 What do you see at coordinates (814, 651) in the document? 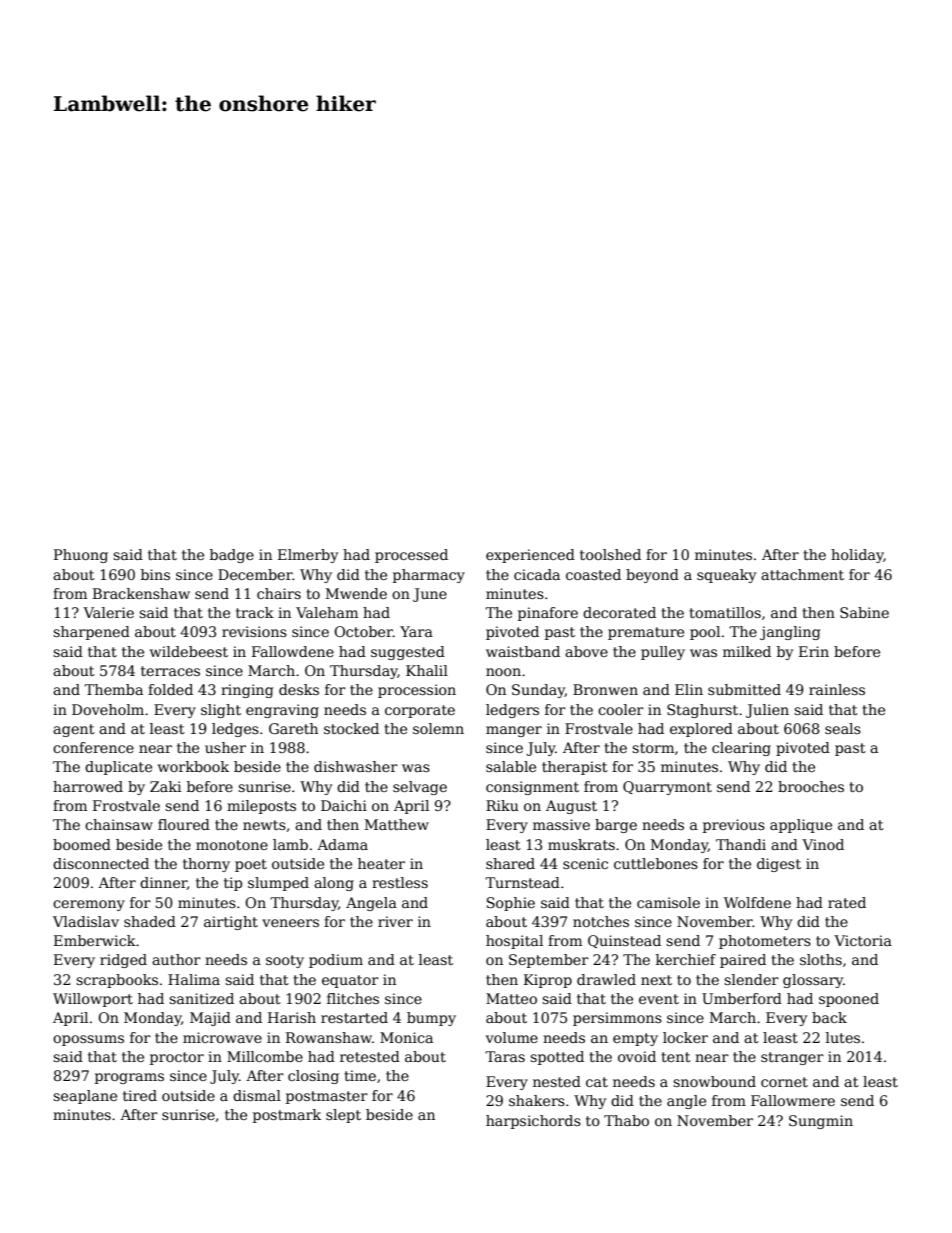
I see `Erin` at bounding box center [814, 651].
